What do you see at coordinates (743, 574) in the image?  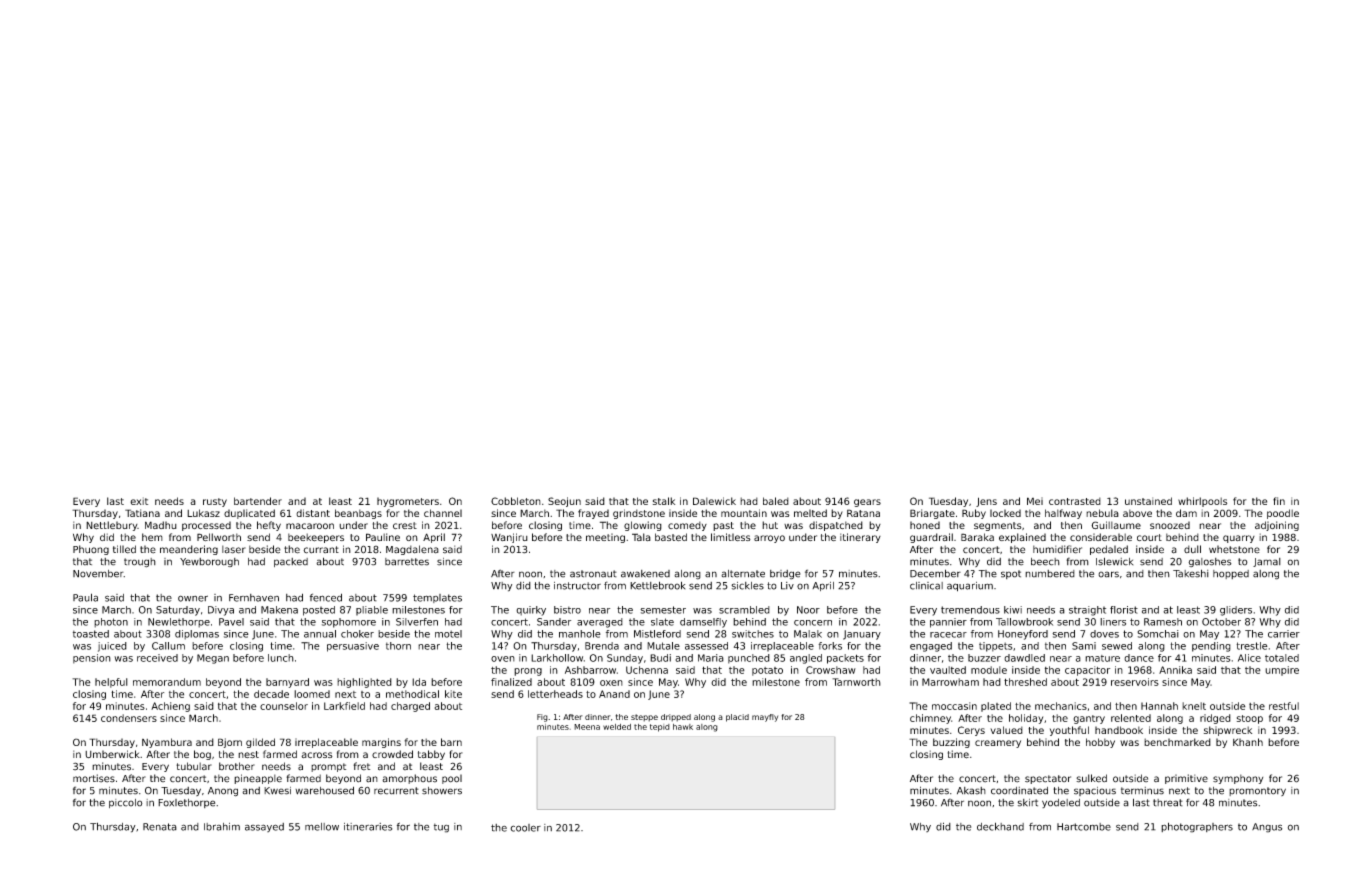 I see `alternate` at bounding box center [743, 574].
